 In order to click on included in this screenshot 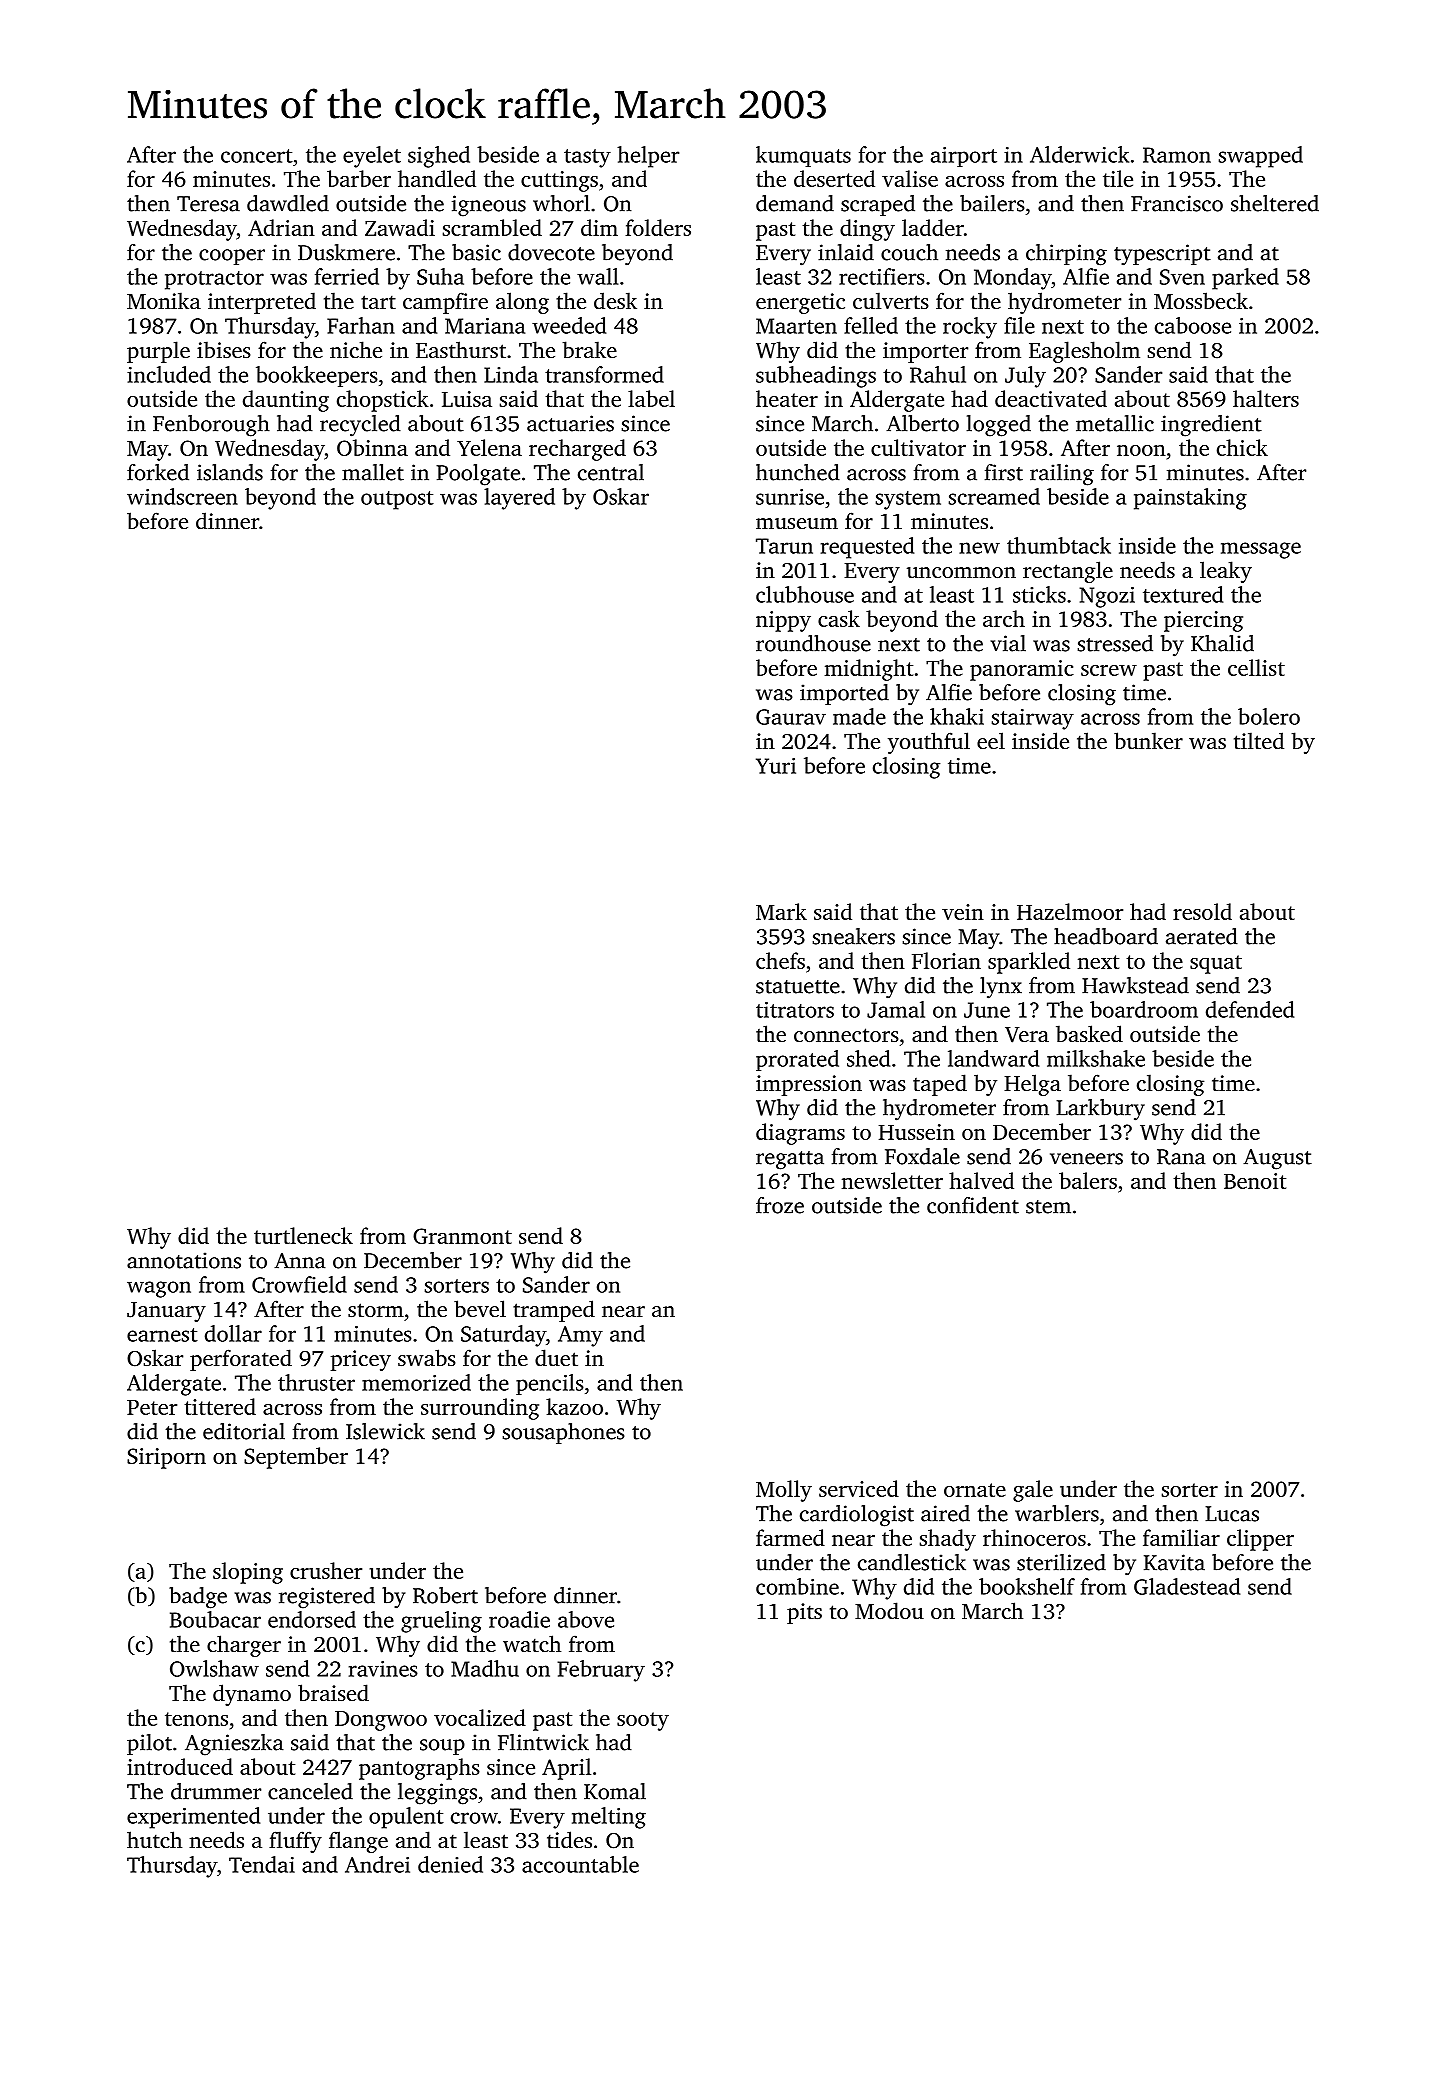, I will do `click(169, 374)`.
